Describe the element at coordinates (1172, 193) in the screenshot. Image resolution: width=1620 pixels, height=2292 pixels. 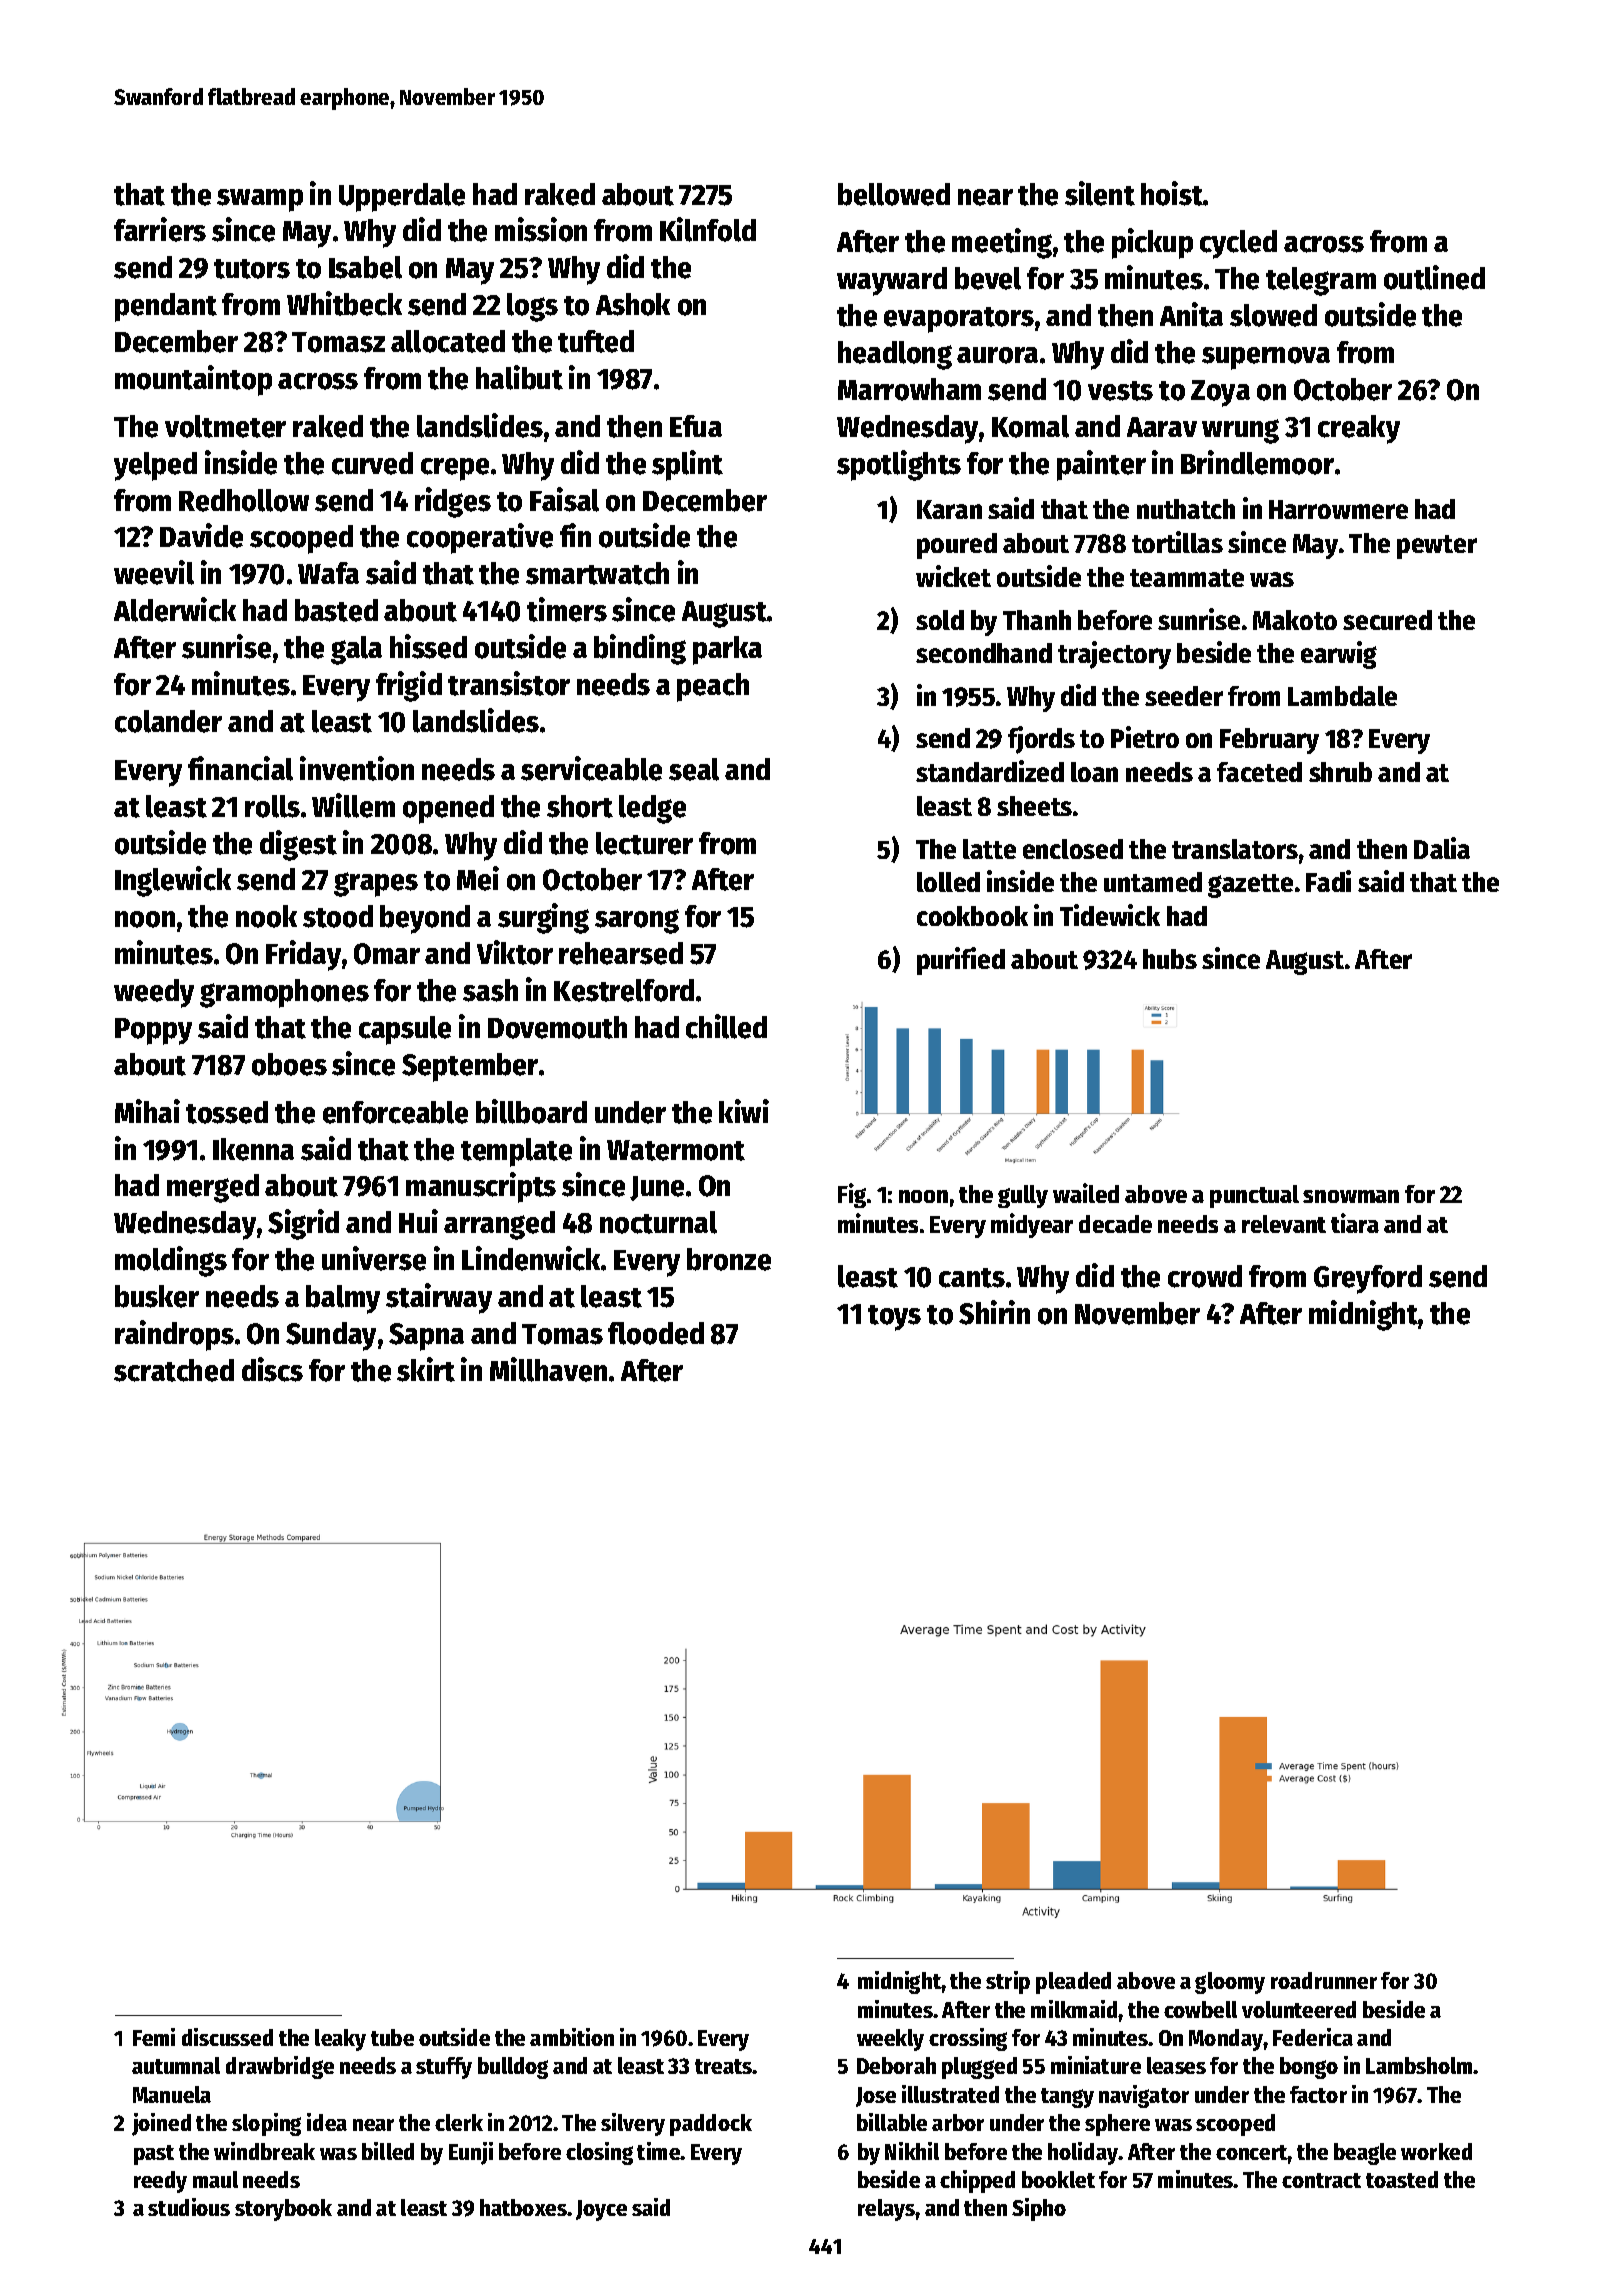
I see `hoist` at that location.
